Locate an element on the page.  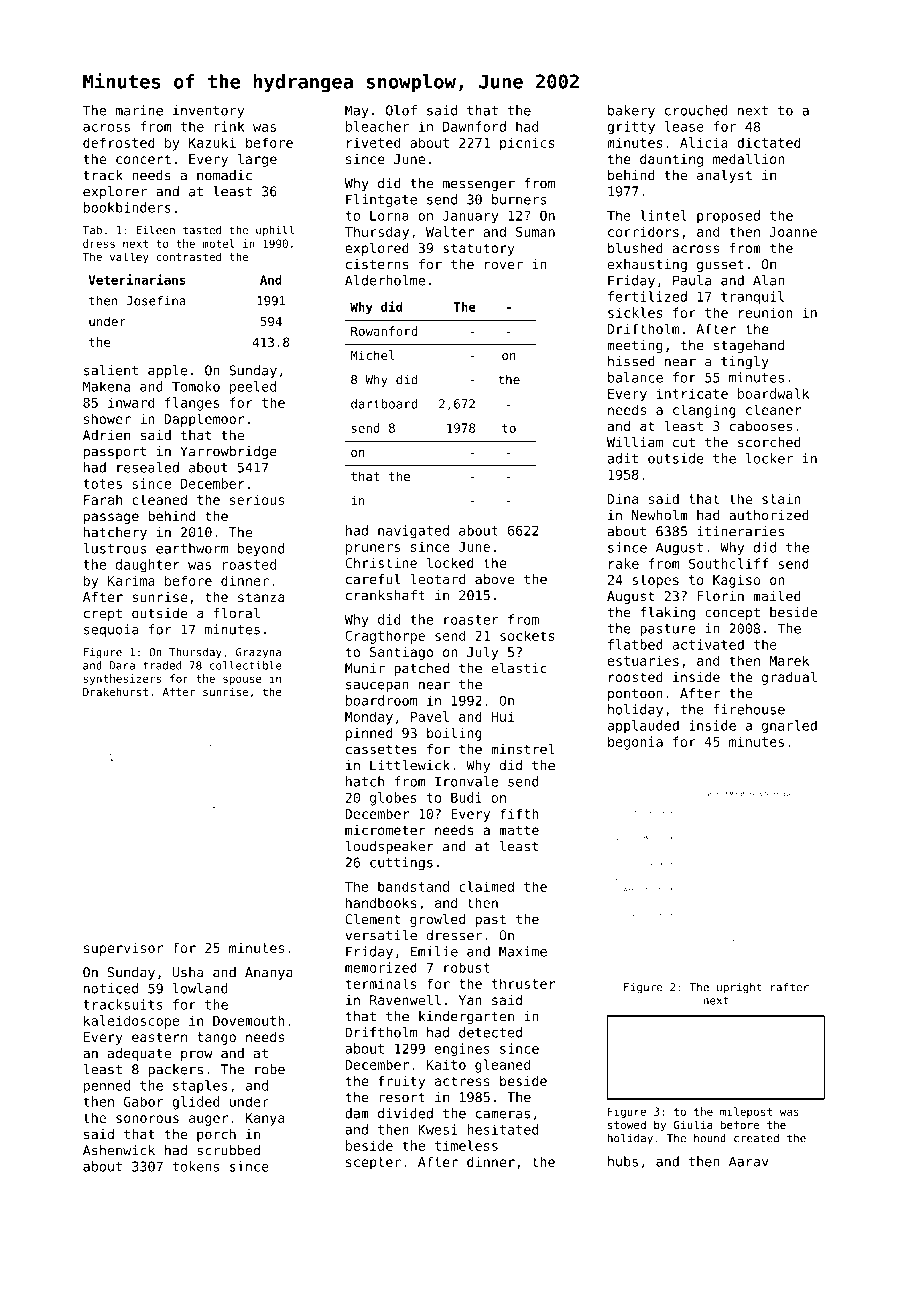
marine is located at coordinates (139, 110).
